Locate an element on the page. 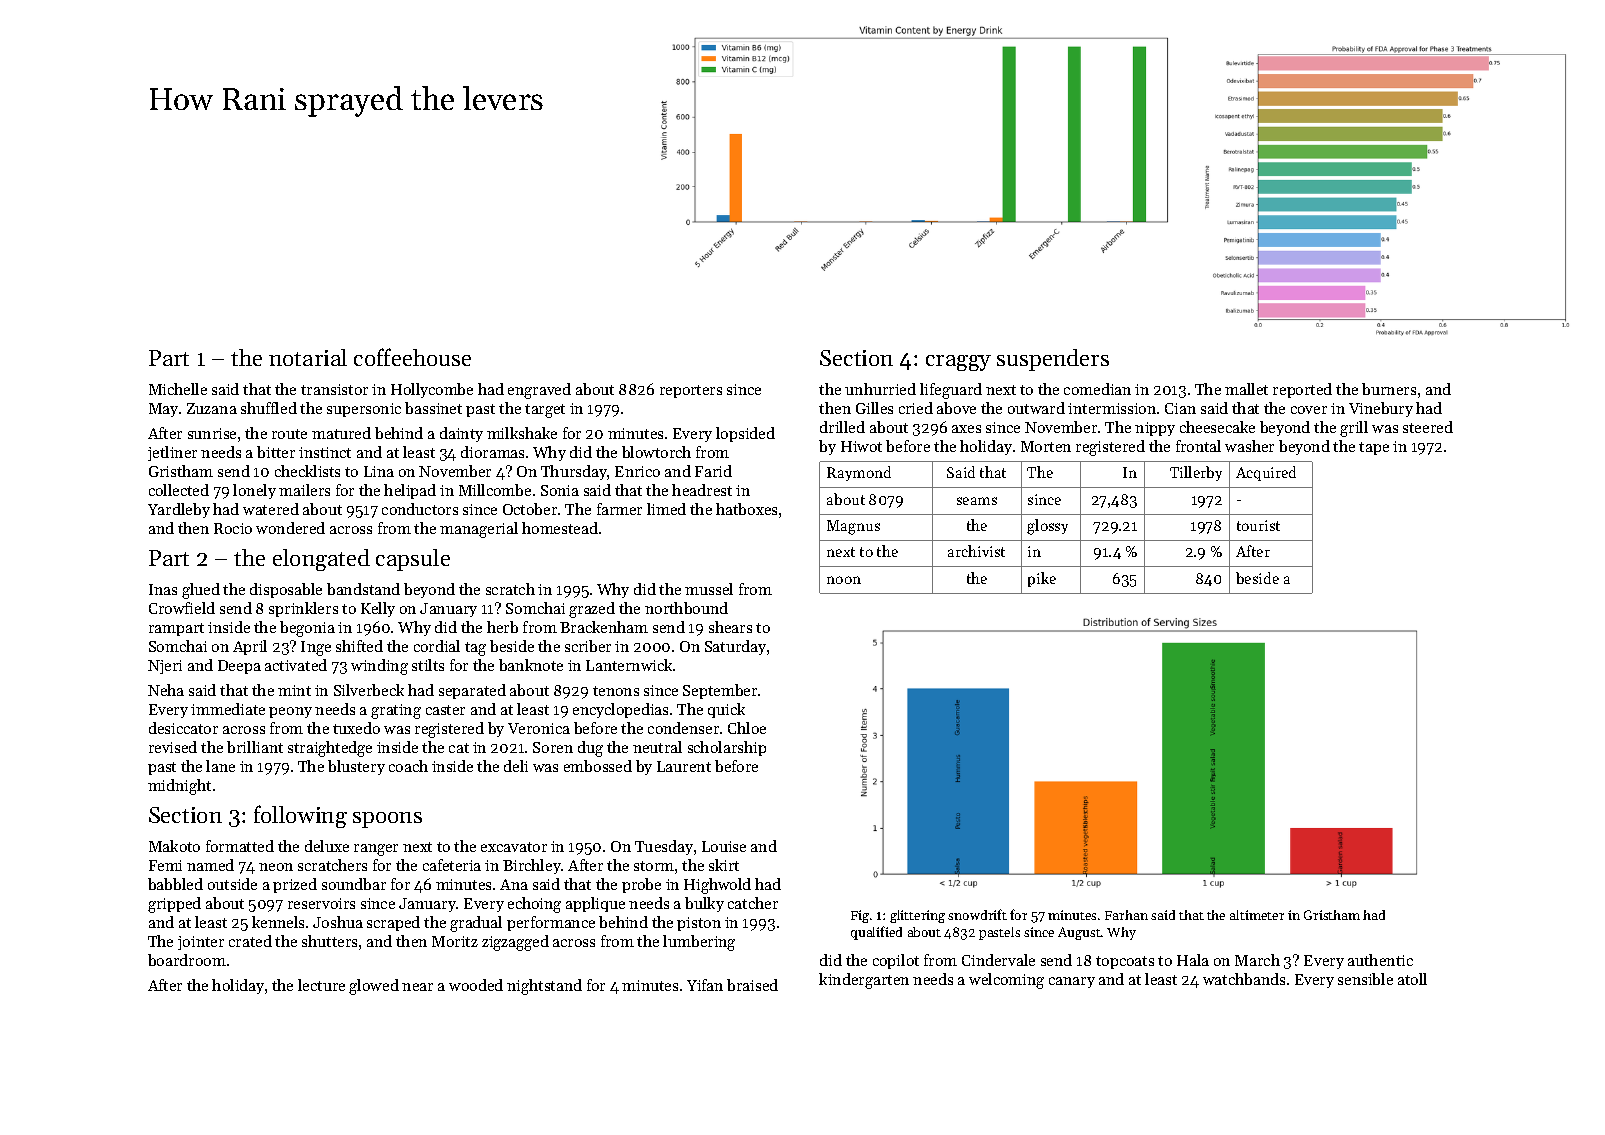 This document has width=1605, height=1135. Chloe is located at coordinates (747, 728).
